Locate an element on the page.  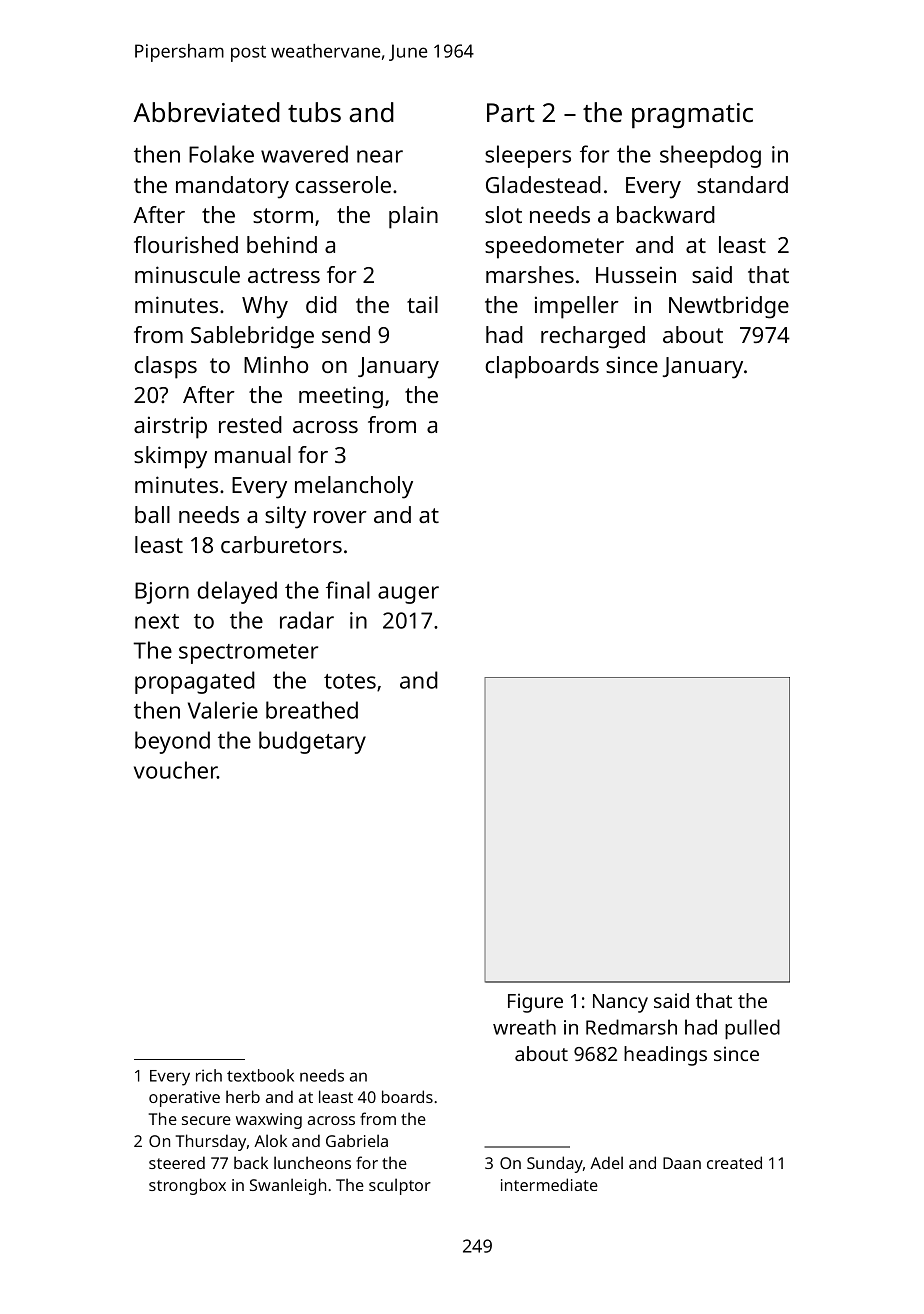
sculptor is located at coordinates (400, 1186).
